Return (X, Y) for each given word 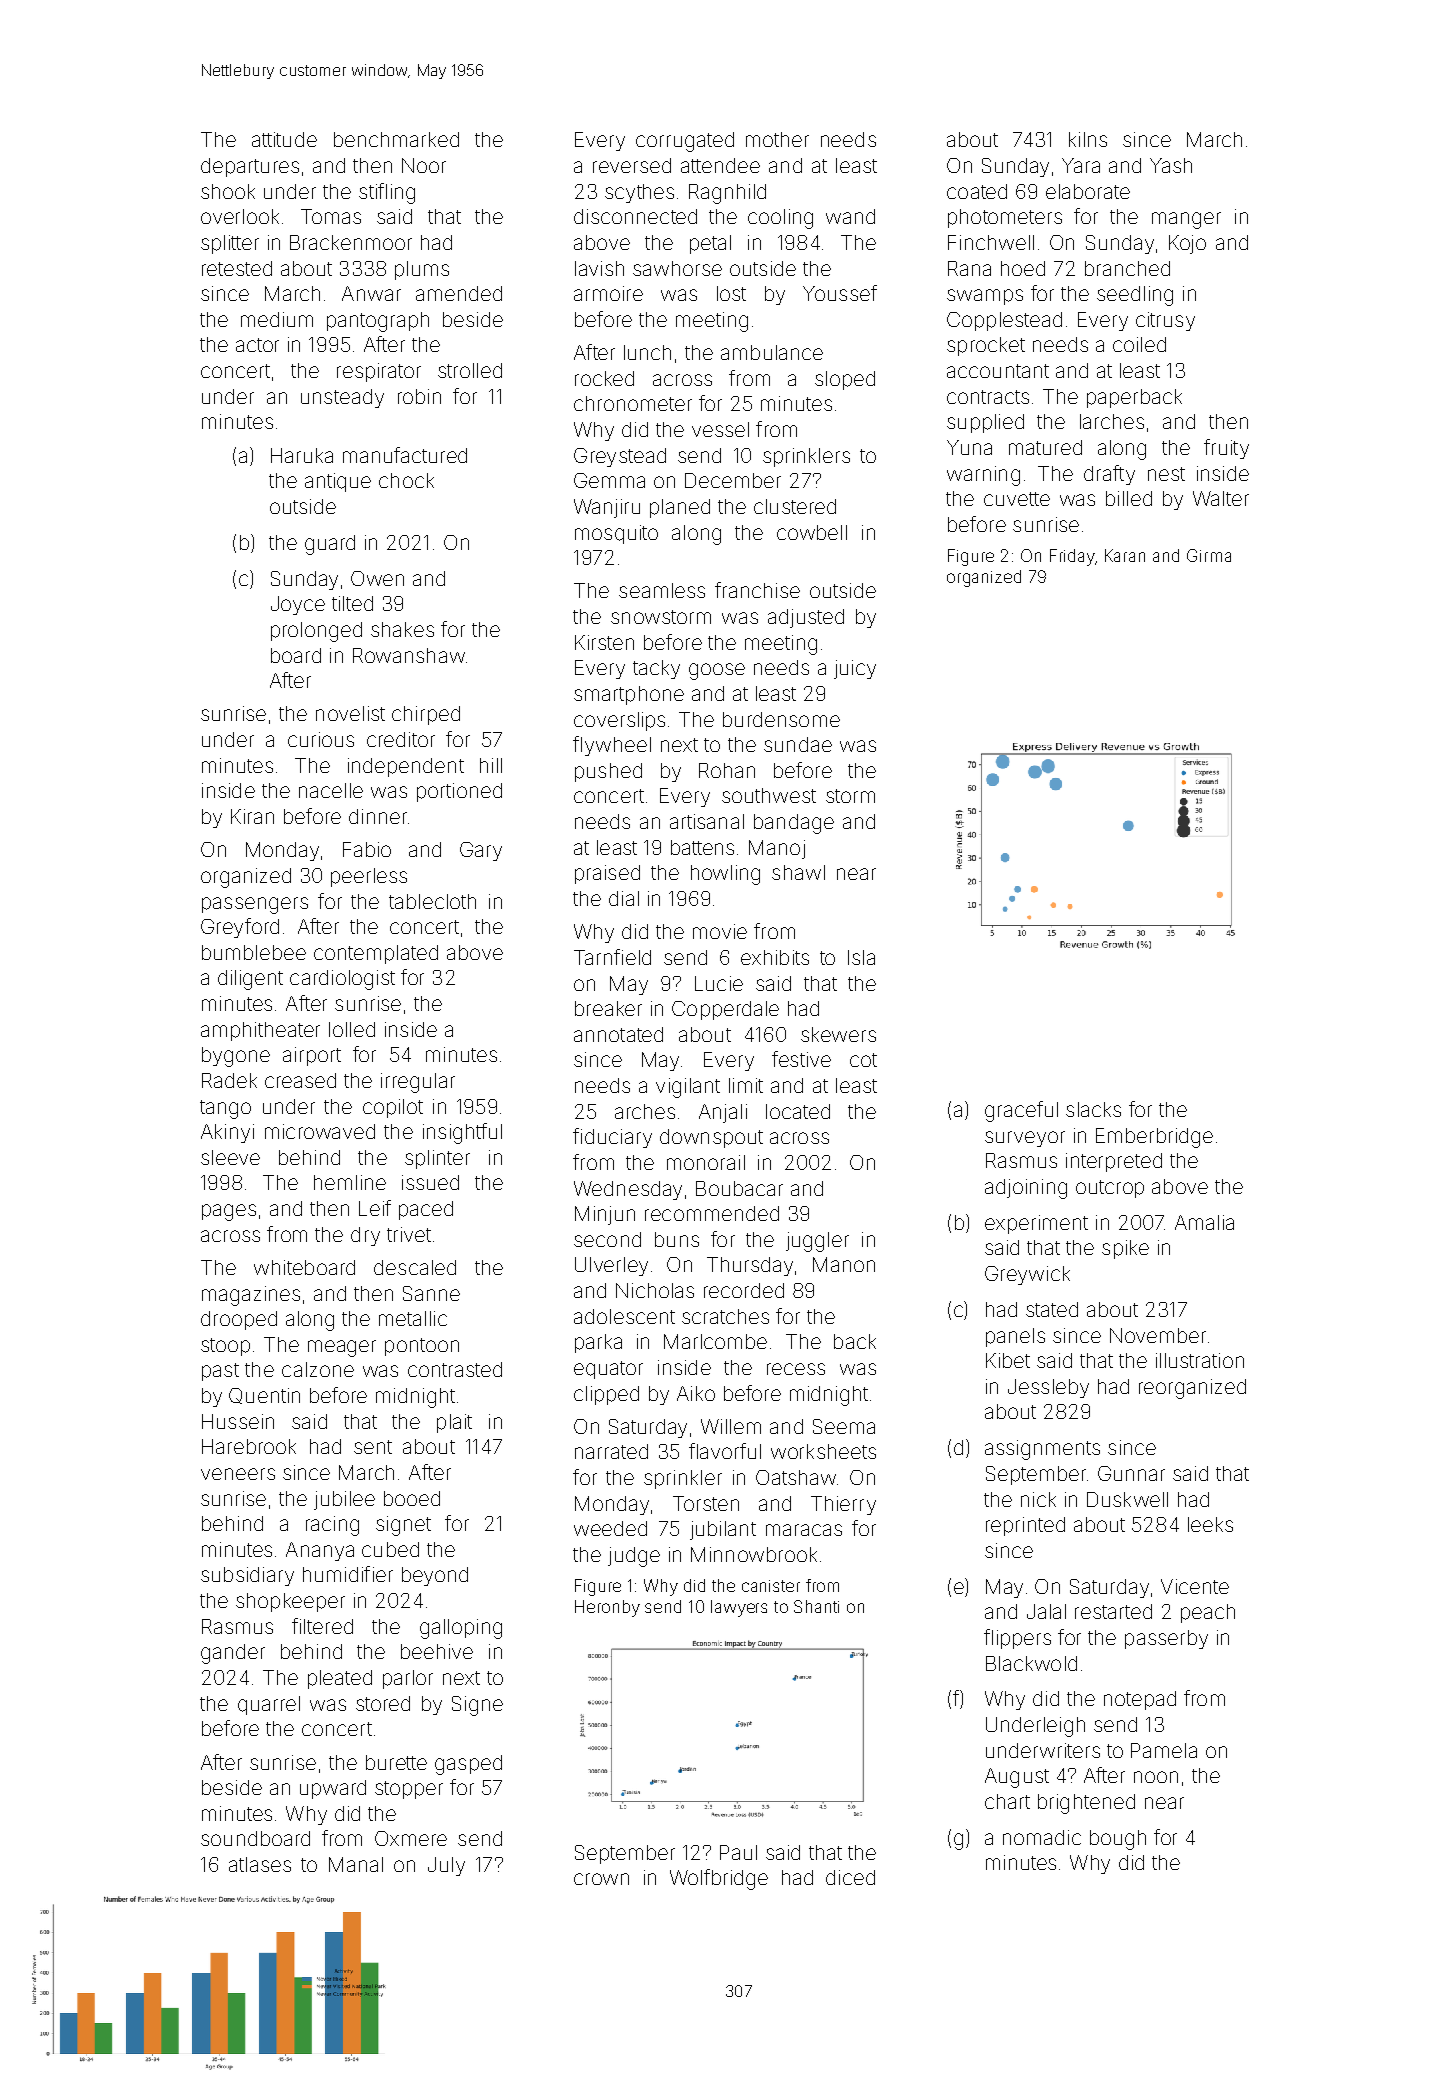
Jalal (1046, 1611)
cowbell (812, 532)
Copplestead (1004, 321)
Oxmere (411, 1838)
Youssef (840, 293)
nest (1166, 474)
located (798, 1111)
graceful (1021, 1111)
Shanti (816, 1606)
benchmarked (396, 139)
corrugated (685, 142)
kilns (1088, 139)
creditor (401, 739)
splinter (437, 1159)
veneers (238, 1474)
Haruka (302, 455)
